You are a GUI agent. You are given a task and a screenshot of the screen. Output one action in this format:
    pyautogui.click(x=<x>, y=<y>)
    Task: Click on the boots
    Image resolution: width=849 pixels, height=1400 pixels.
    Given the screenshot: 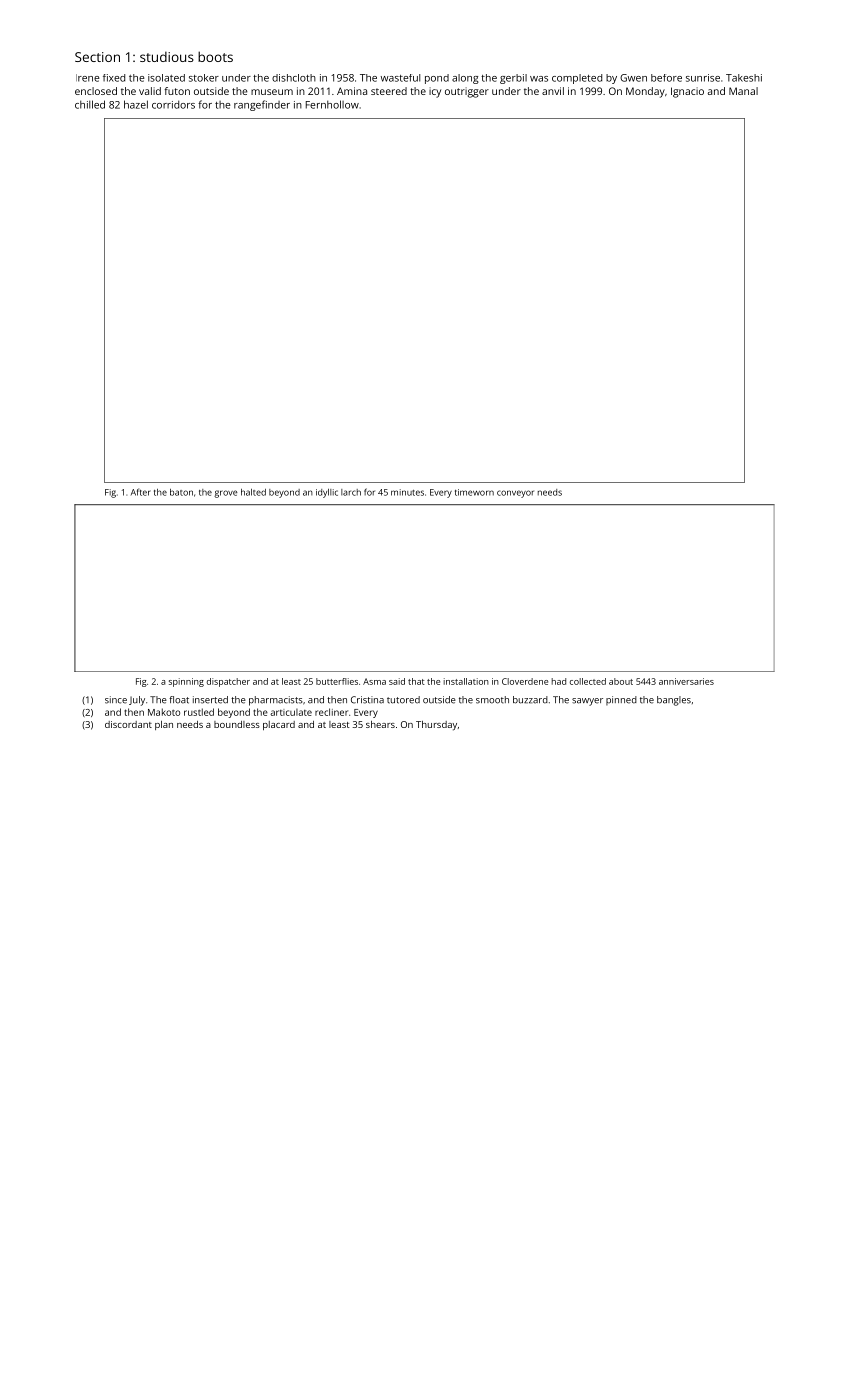 What is the action you would take?
    pyautogui.click(x=215, y=56)
